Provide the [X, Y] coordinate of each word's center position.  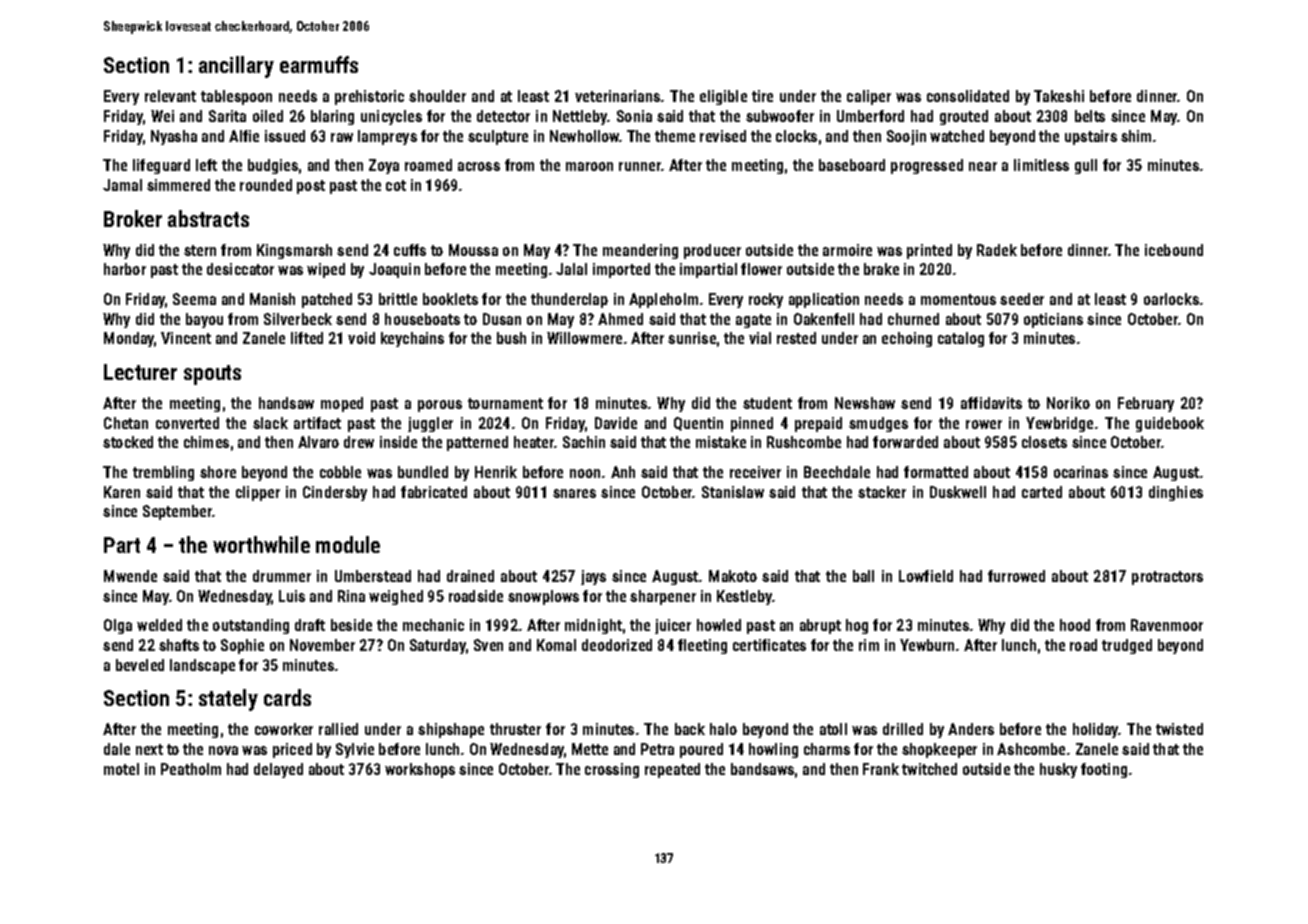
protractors [1167, 578]
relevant [170, 96]
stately [228, 700]
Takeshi [1059, 96]
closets [1044, 442]
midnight [593, 626]
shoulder [437, 96]
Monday [129, 339]
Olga [118, 626]
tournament [505, 403]
